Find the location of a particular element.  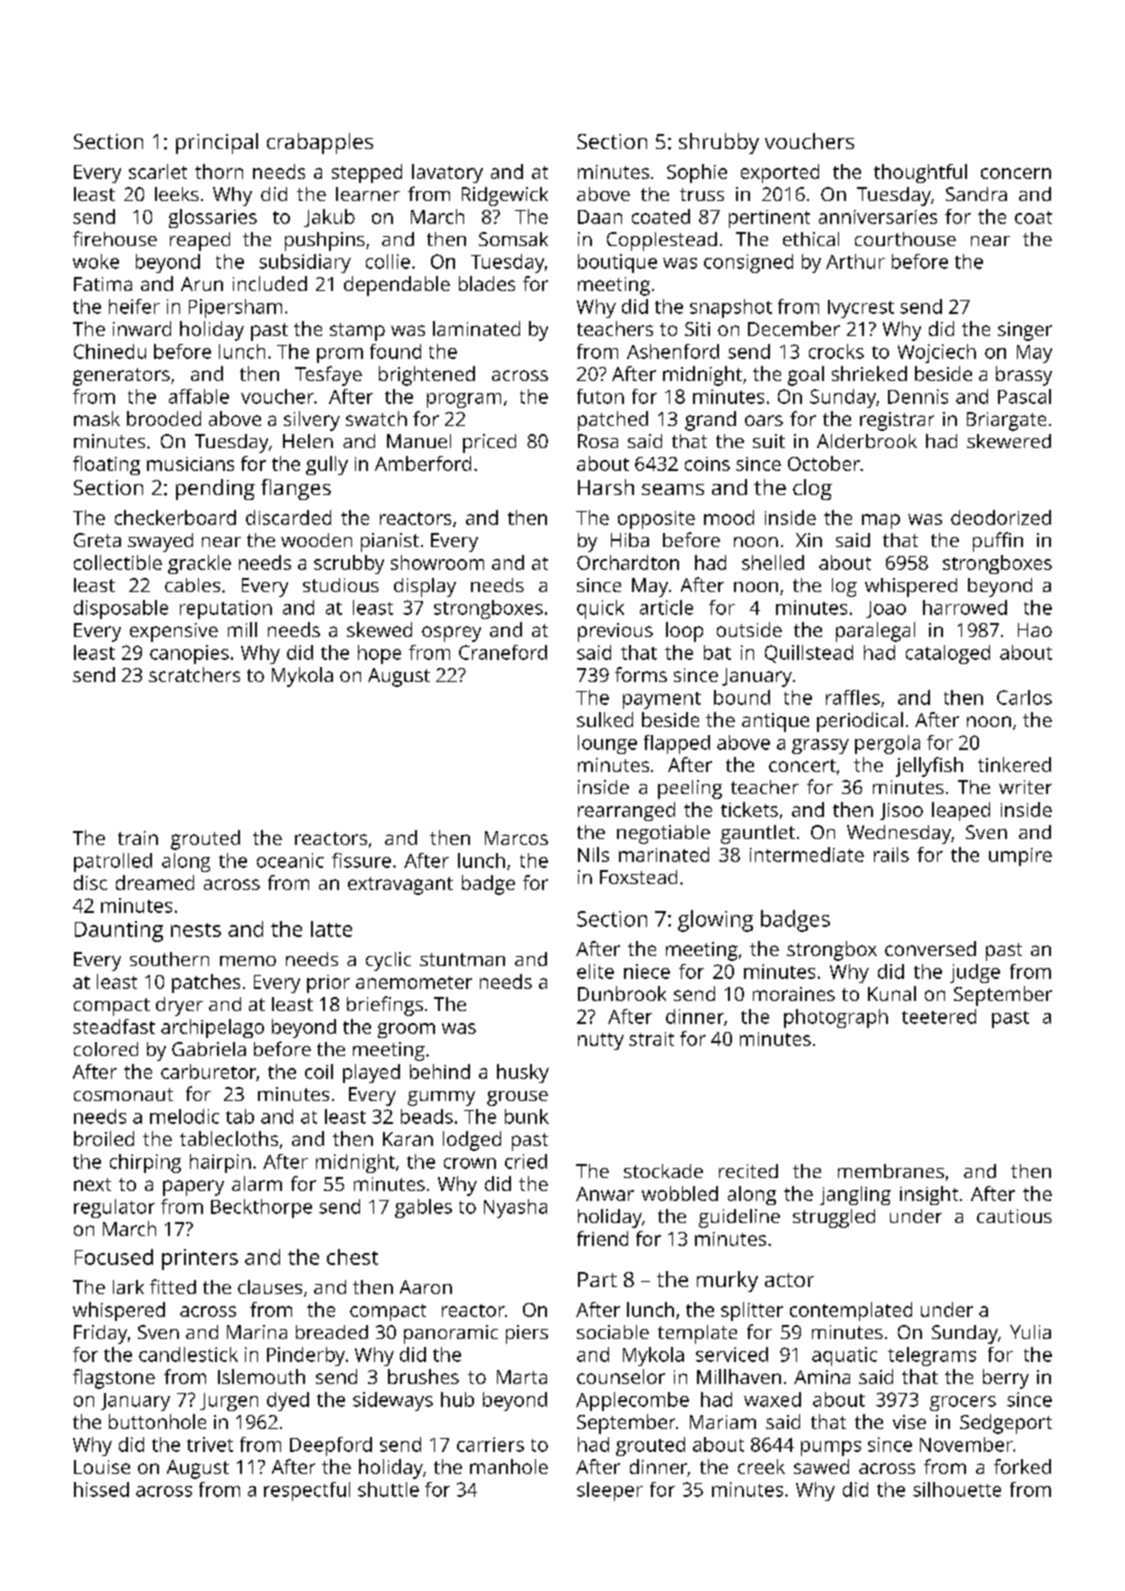

nests is located at coordinates (196, 930).
